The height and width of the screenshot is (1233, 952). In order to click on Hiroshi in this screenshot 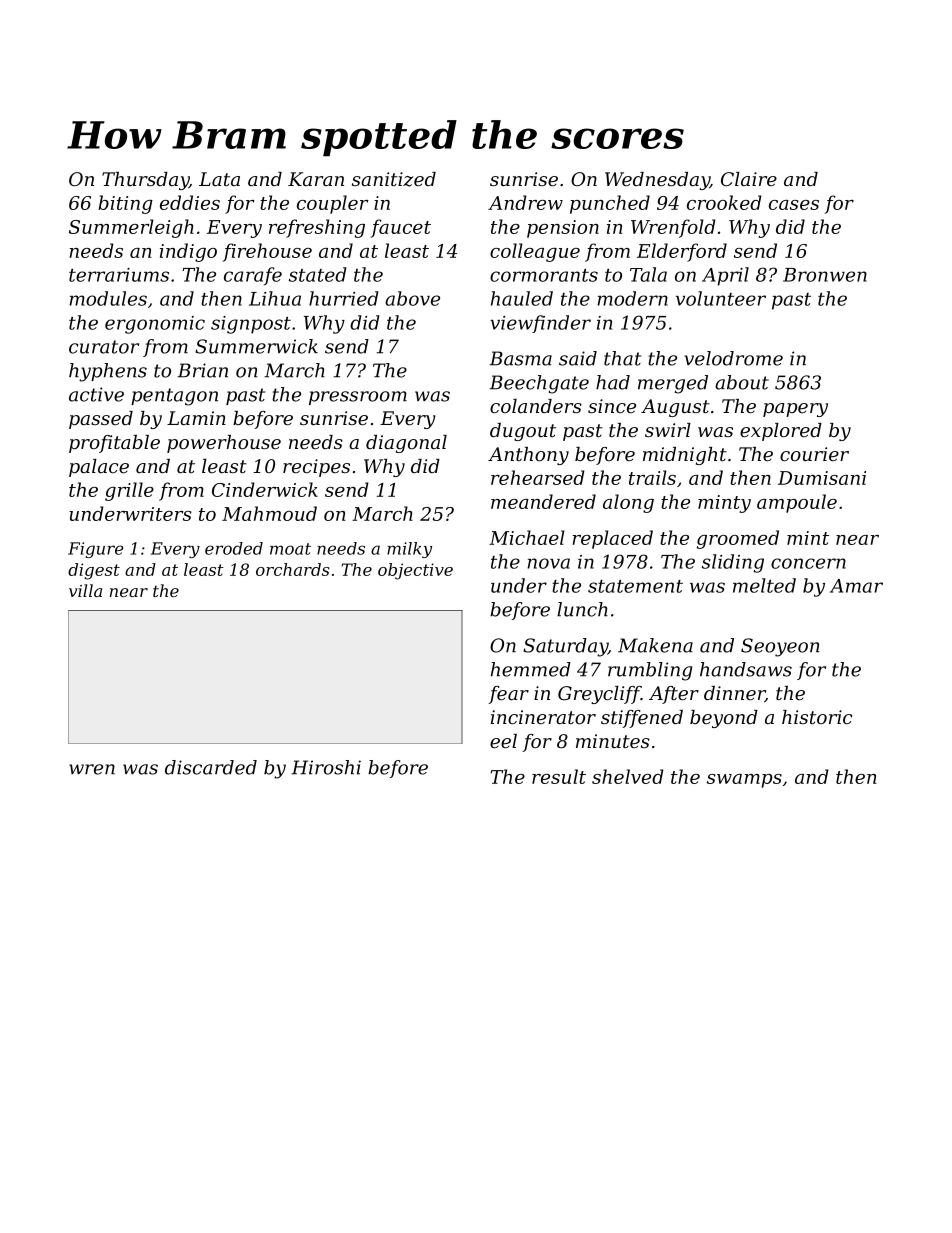, I will do `click(326, 767)`.
